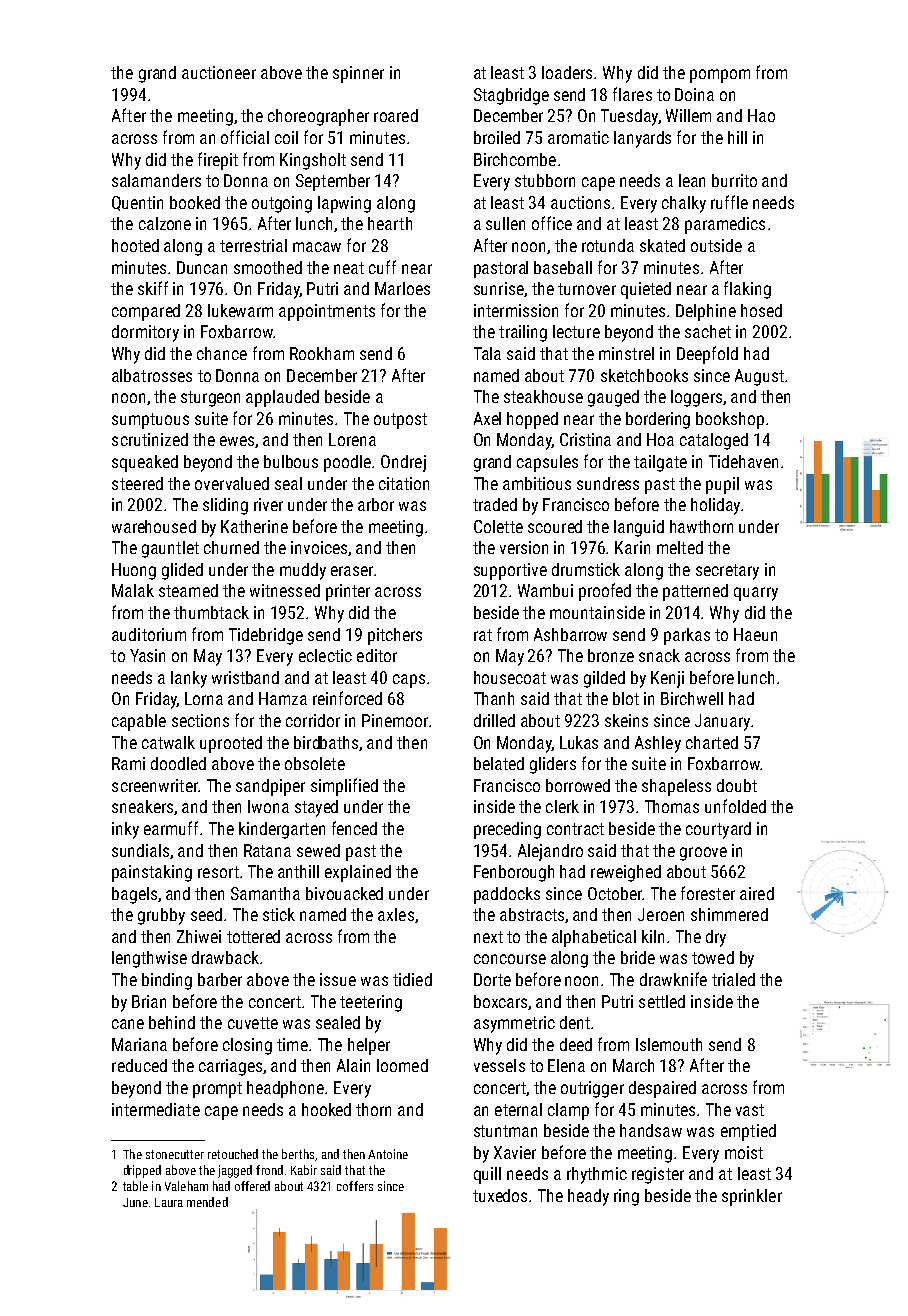  Describe the element at coordinates (358, 74) in the image. I see `spinner` at that location.
